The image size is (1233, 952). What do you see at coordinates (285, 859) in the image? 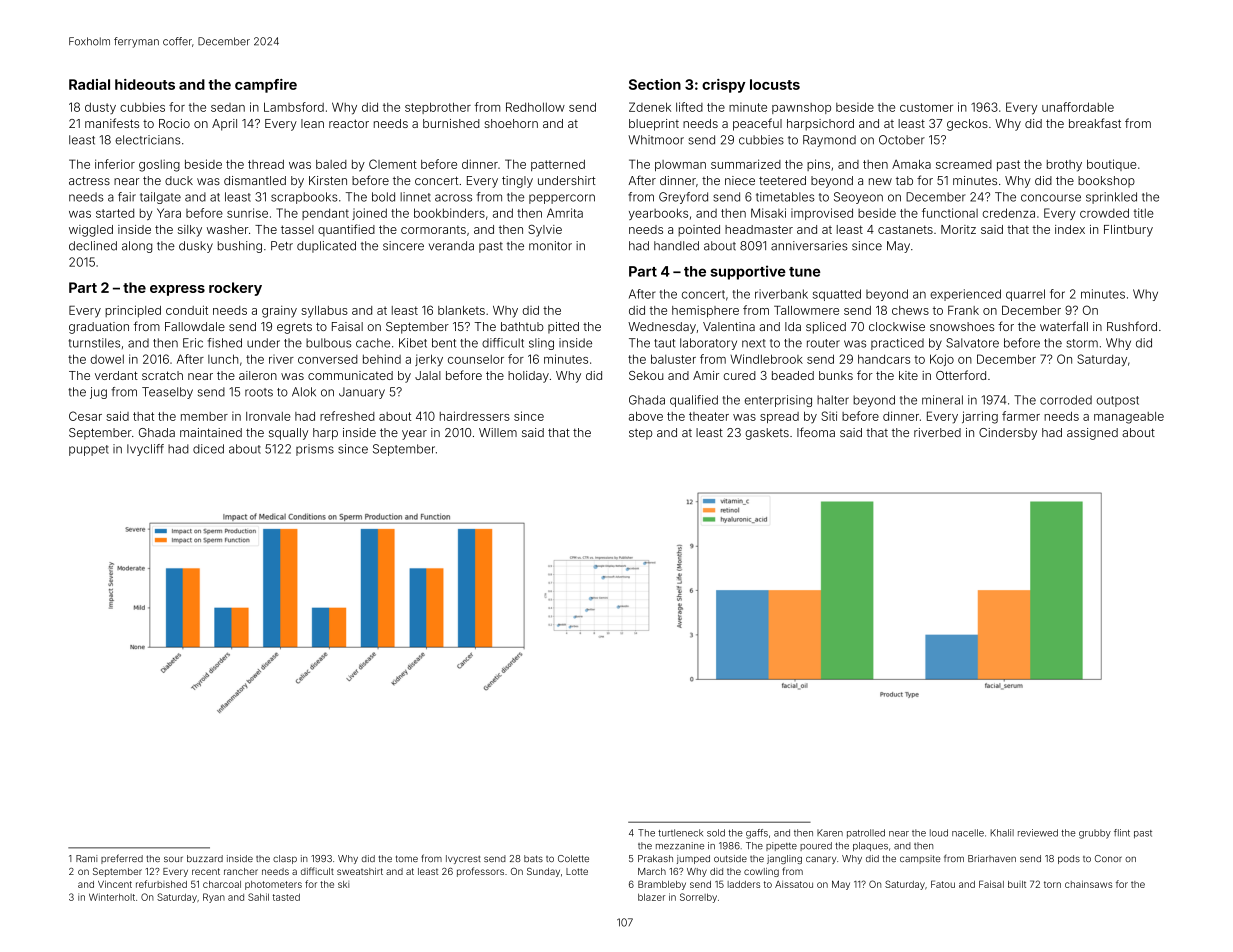
I see `clasp` at bounding box center [285, 859].
